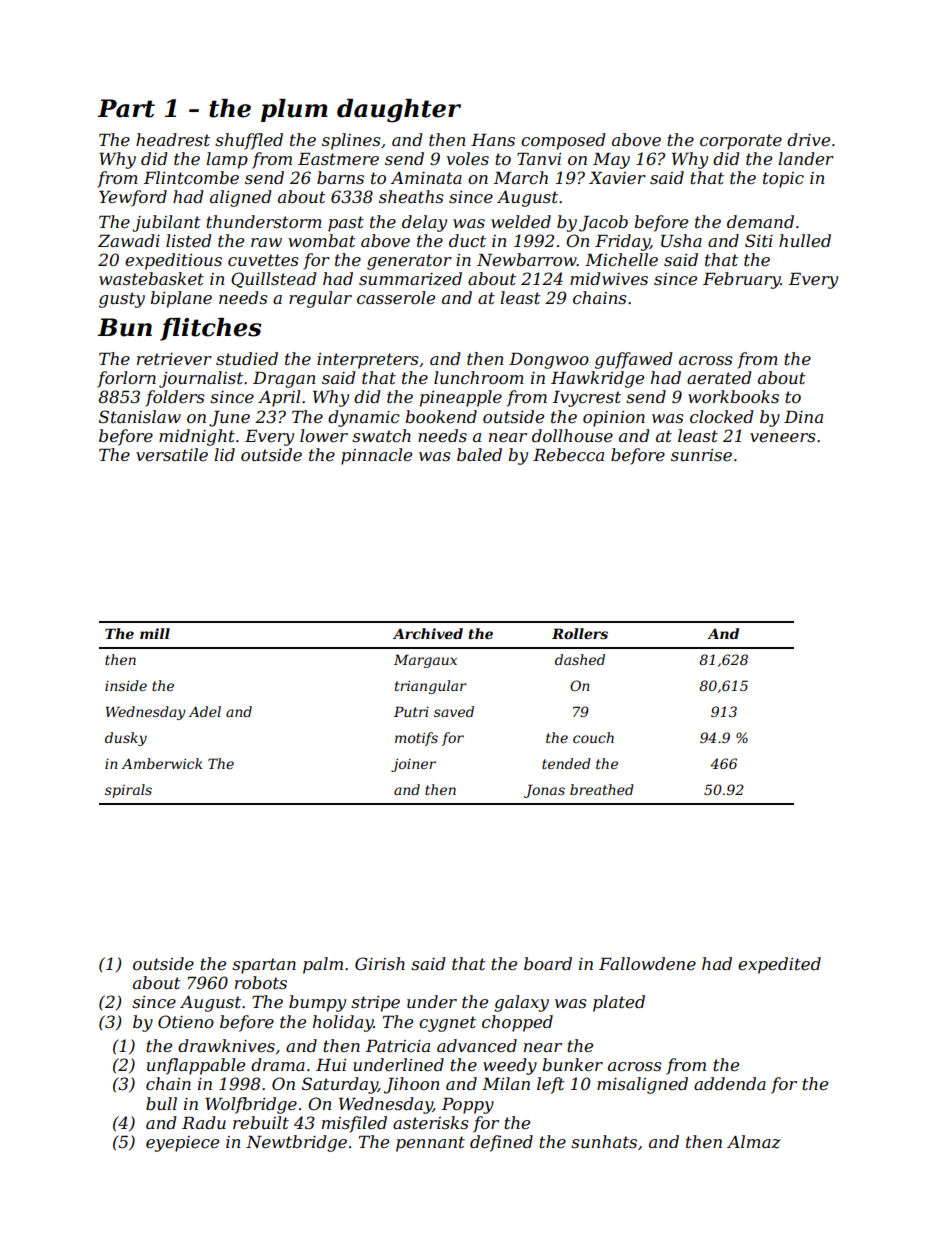 This screenshot has height=1233, width=952. Describe the element at coordinates (441, 416) in the screenshot. I see `bookend` at that location.
